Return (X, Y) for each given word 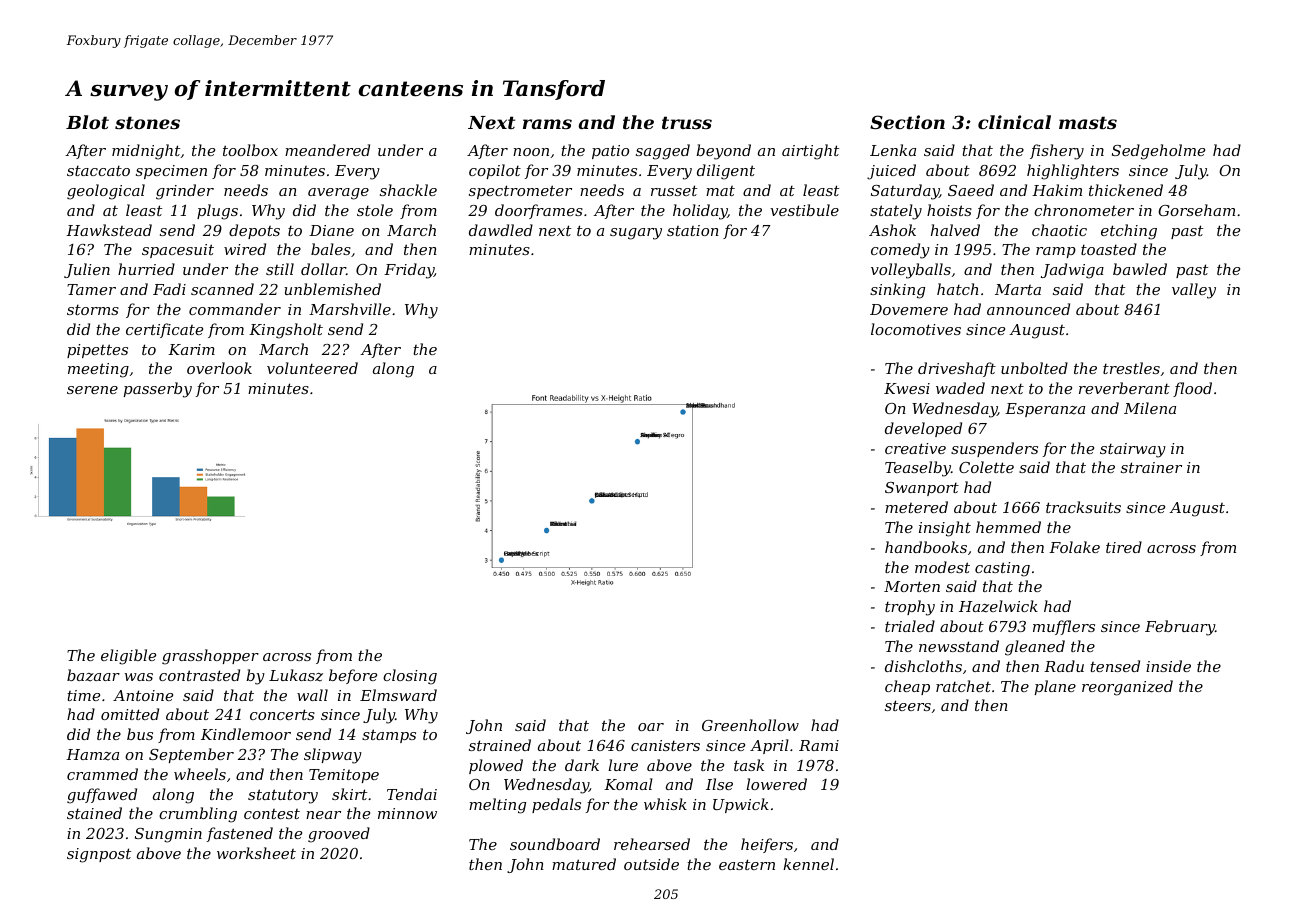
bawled (1140, 269)
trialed (910, 626)
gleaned (1035, 648)
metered (916, 507)
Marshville (350, 309)
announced (1028, 309)
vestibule (804, 210)
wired (245, 249)
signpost (99, 855)
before (353, 676)
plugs (217, 212)
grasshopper (210, 657)
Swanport (922, 489)
